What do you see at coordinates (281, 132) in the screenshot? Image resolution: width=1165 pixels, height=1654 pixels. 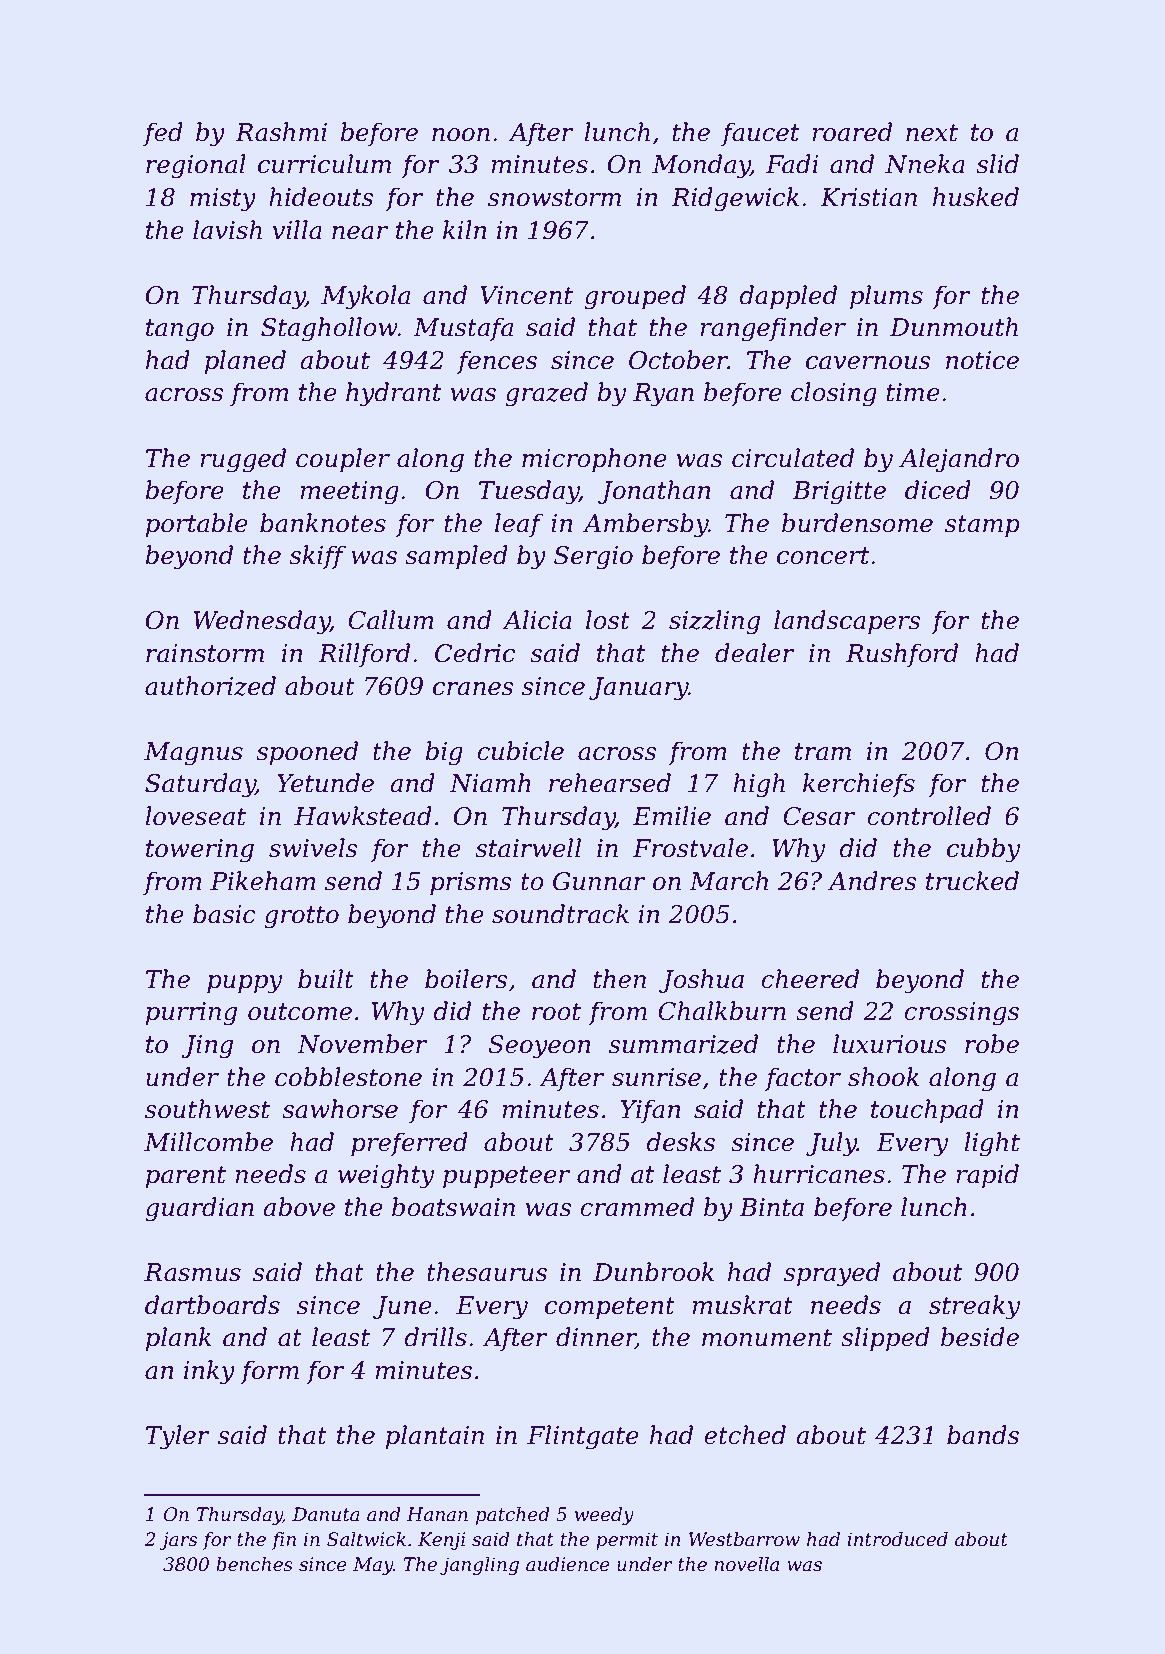 I see `Rashmi` at bounding box center [281, 132].
